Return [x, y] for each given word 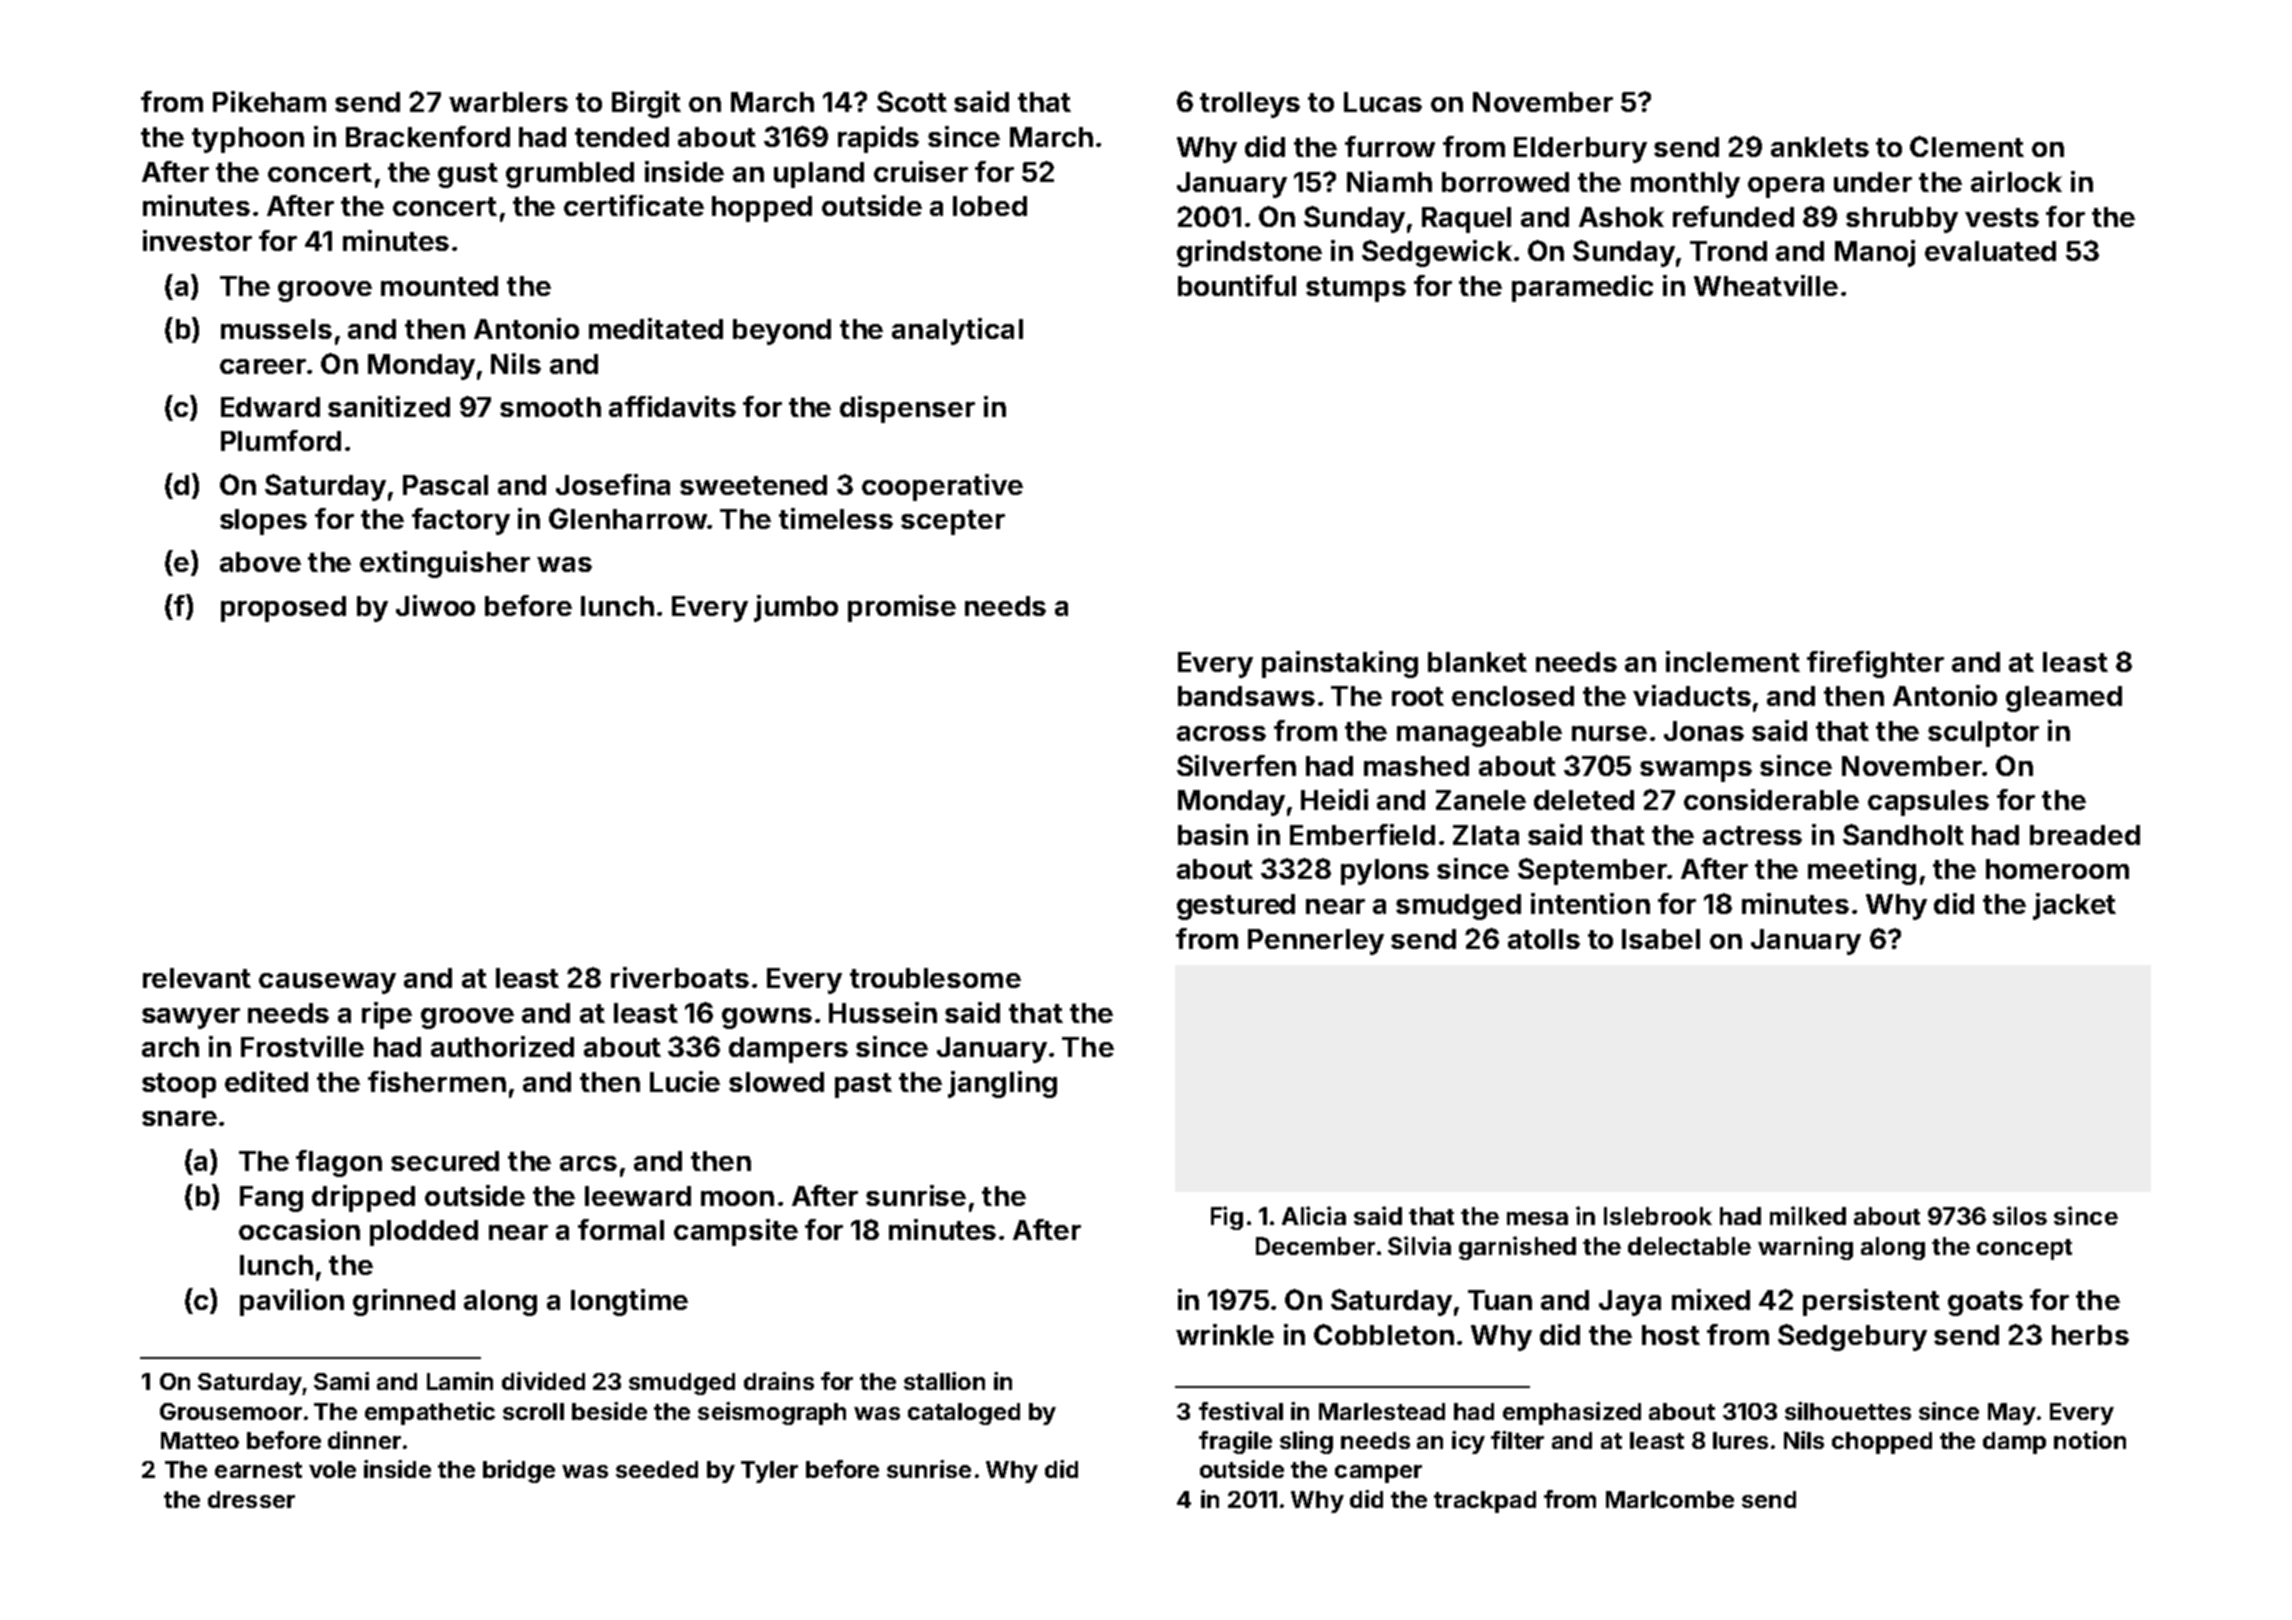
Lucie [685, 1081]
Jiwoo [435, 605]
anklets [1820, 147]
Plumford [281, 440]
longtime [629, 1302]
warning [1805, 1248]
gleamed [2064, 699]
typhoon [248, 140]
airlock [2016, 181]
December [1315, 1246]
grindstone [1249, 253]
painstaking [1340, 664]
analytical [957, 331]
